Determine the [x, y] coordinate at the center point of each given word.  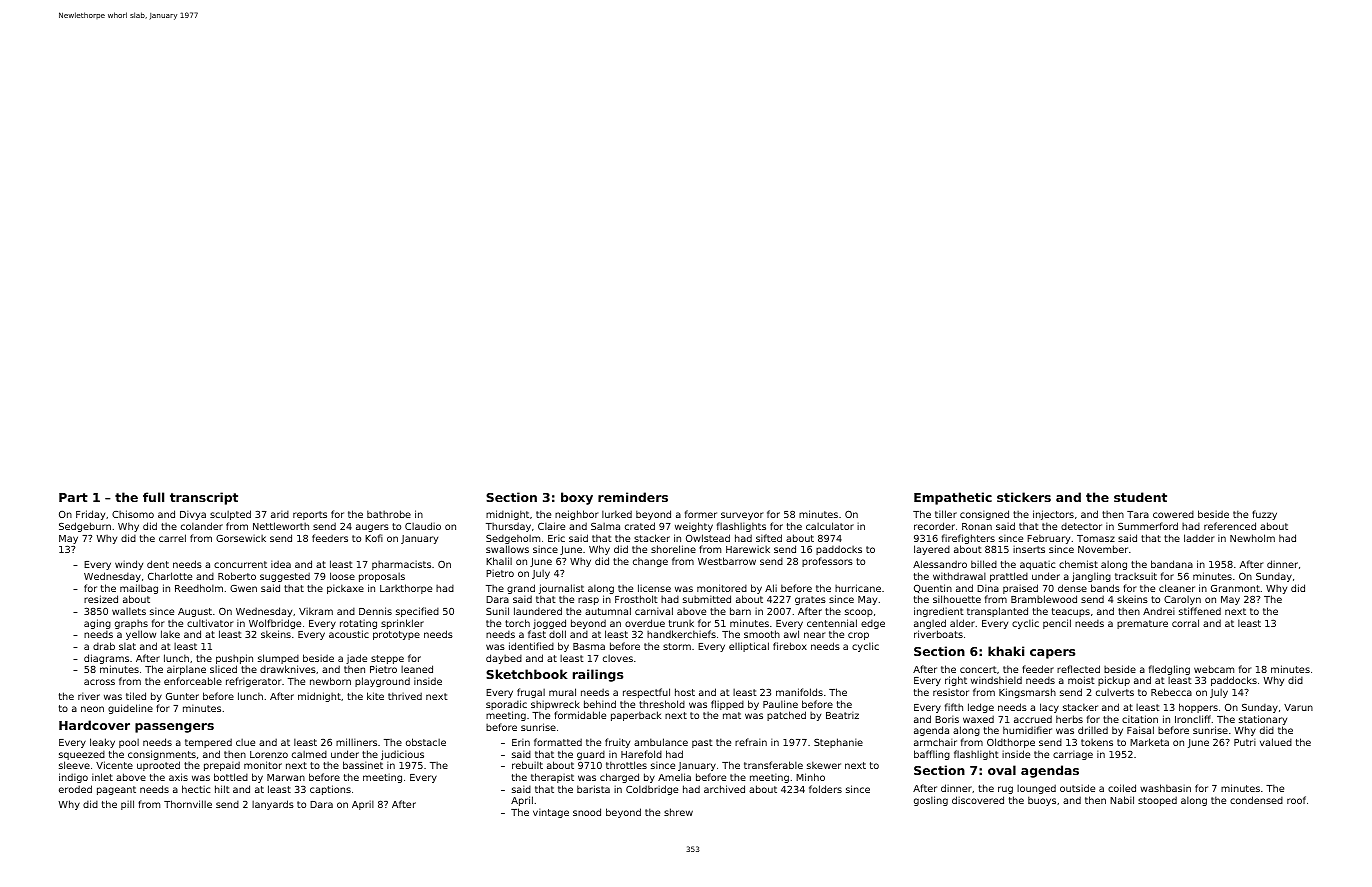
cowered [1173, 514]
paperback [636, 716]
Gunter [182, 696]
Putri [1245, 742]
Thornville [188, 804]
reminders [633, 497]
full [153, 497]
